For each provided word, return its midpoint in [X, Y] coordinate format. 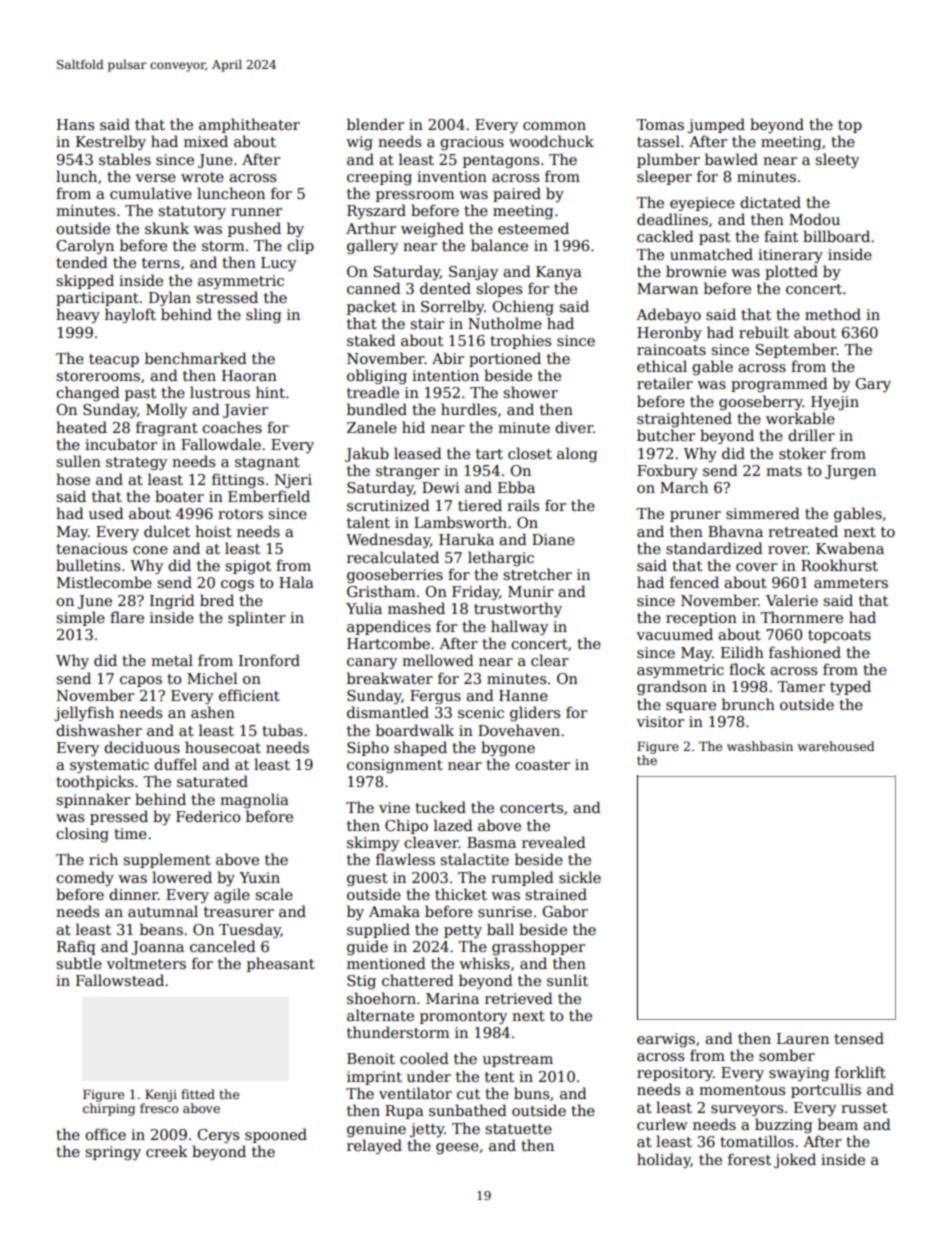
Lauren [803, 1038]
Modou [814, 219]
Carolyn [85, 246]
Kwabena [850, 548]
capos [141, 681]
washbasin [760, 746]
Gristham [381, 591]
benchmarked [196, 358]
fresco [159, 1108]
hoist [213, 531]
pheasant [281, 964]
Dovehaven [519, 730]
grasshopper [538, 947]
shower [530, 392]
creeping [379, 178]
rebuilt [764, 332]
